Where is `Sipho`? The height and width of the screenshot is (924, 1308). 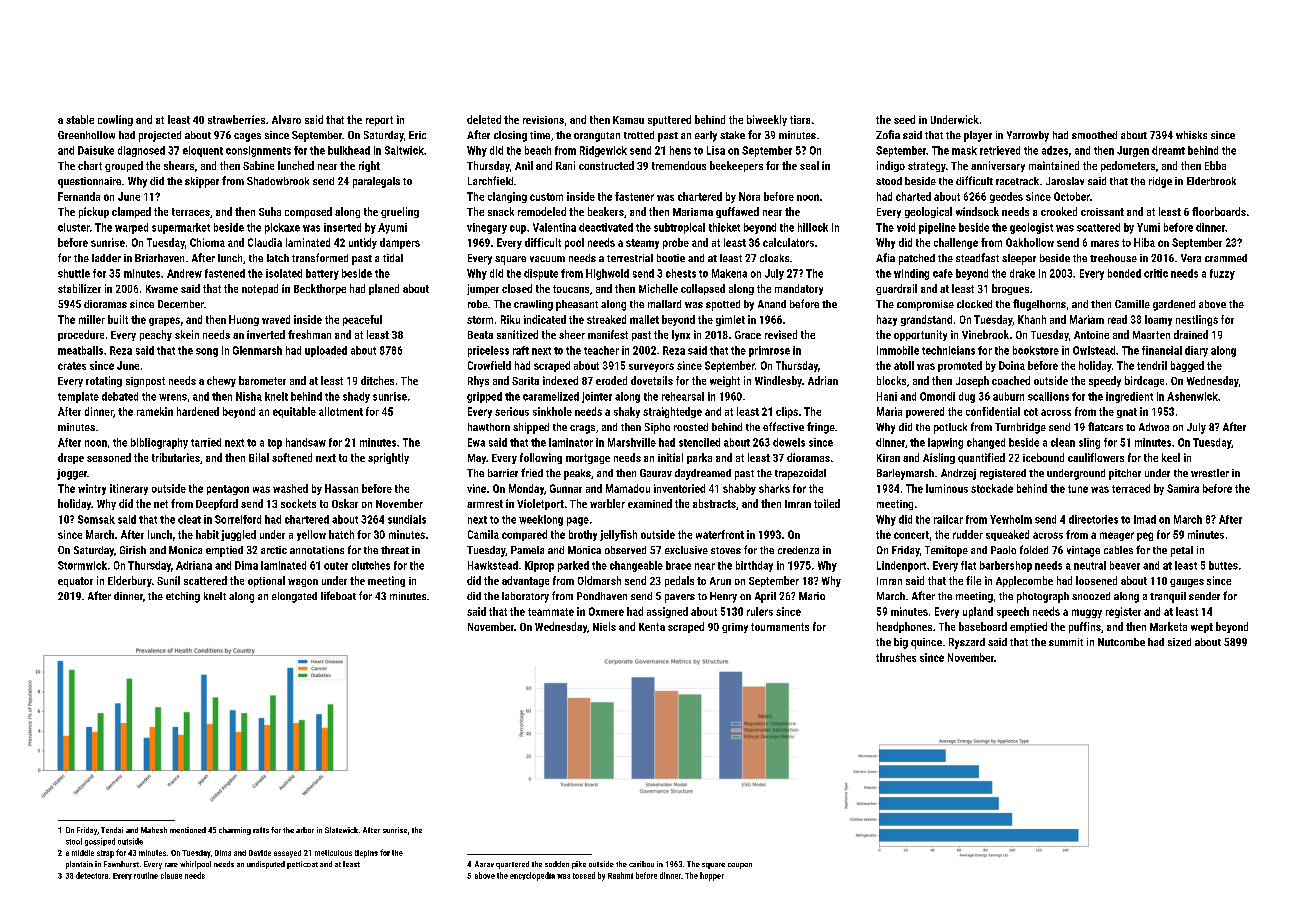 Sipho is located at coordinates (657, 428).
